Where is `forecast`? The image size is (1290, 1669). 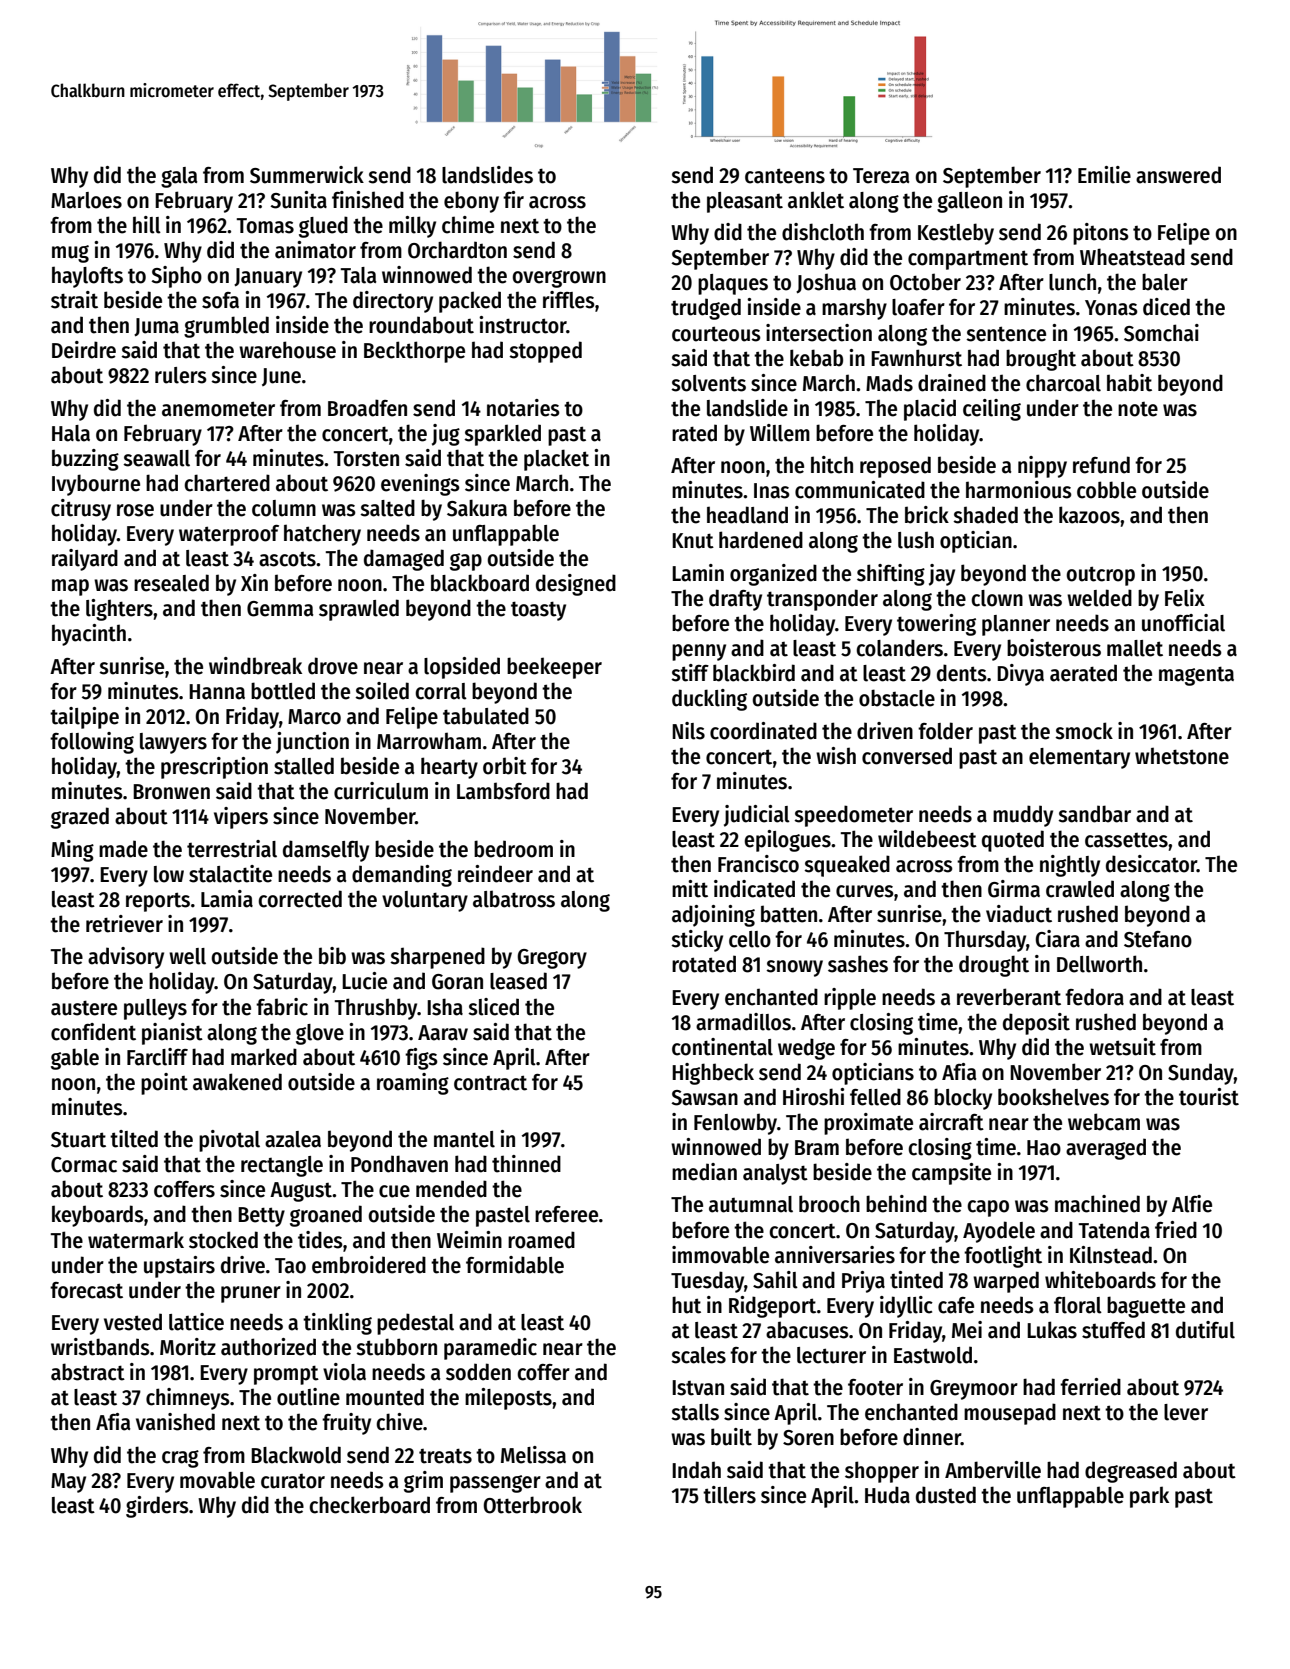 forecast is located at coordinates (86, 1290).
